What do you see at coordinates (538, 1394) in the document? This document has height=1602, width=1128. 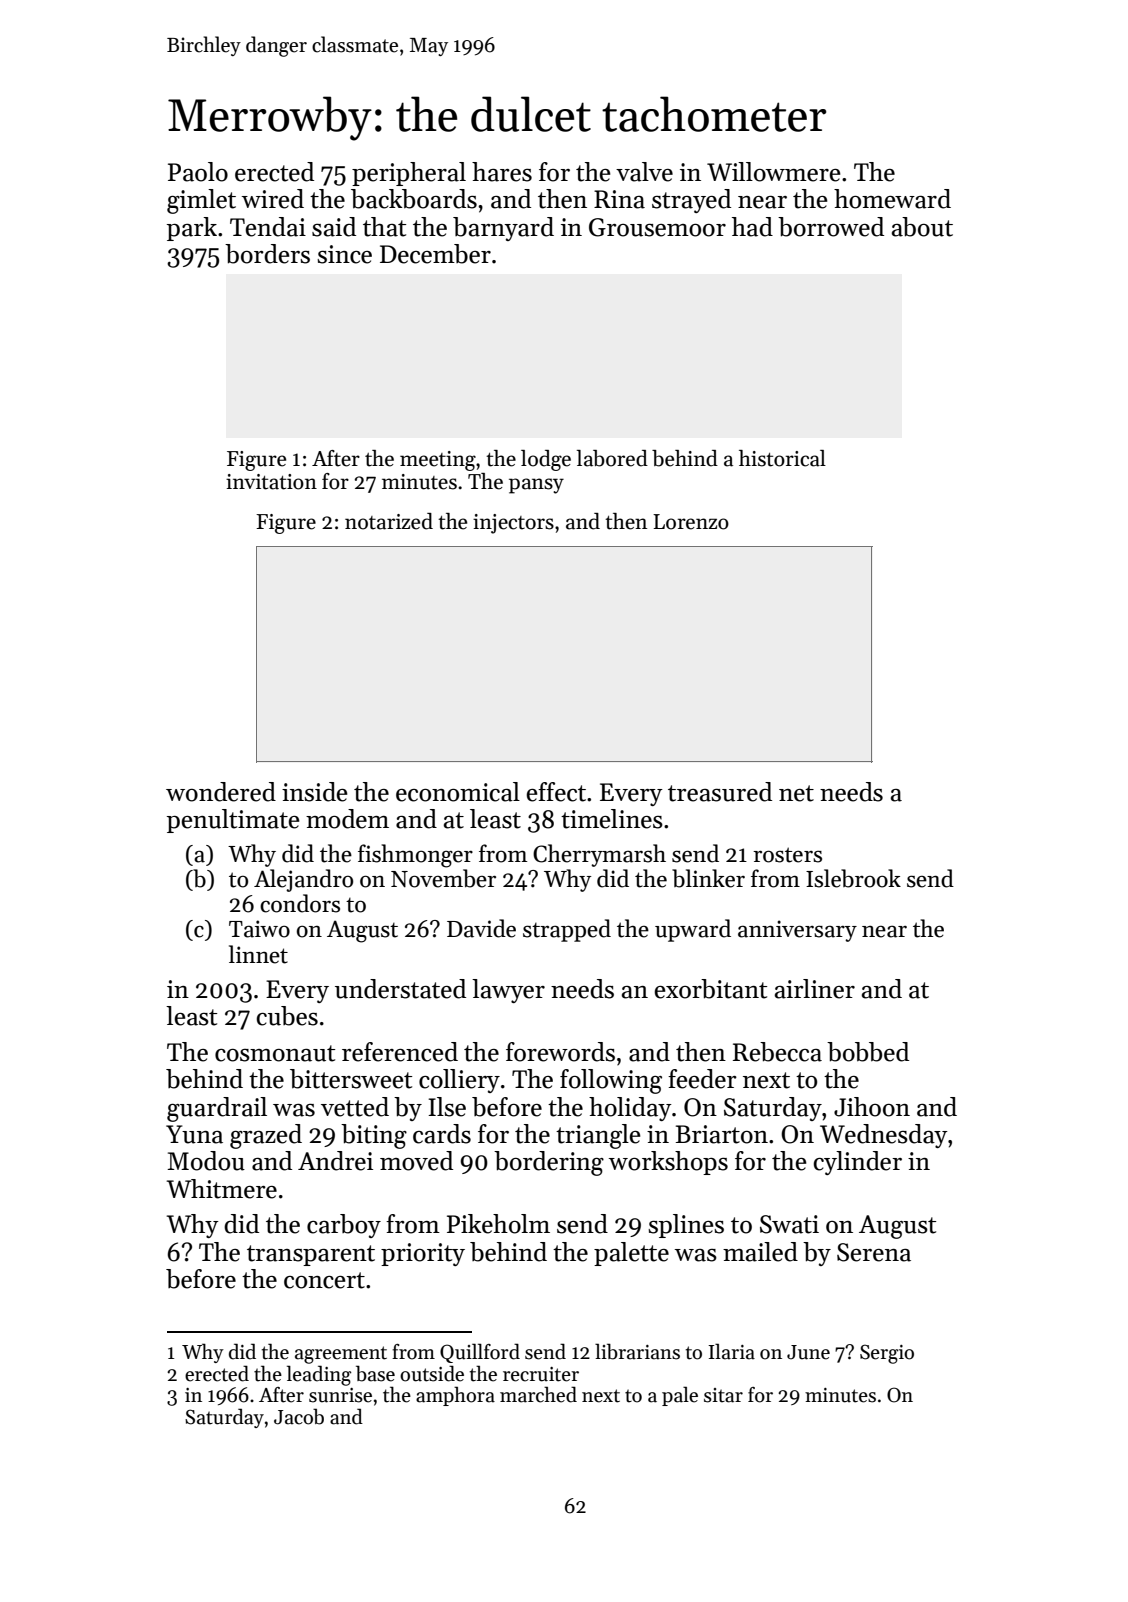 I see `marched` at bounding box center [538, 1394].
